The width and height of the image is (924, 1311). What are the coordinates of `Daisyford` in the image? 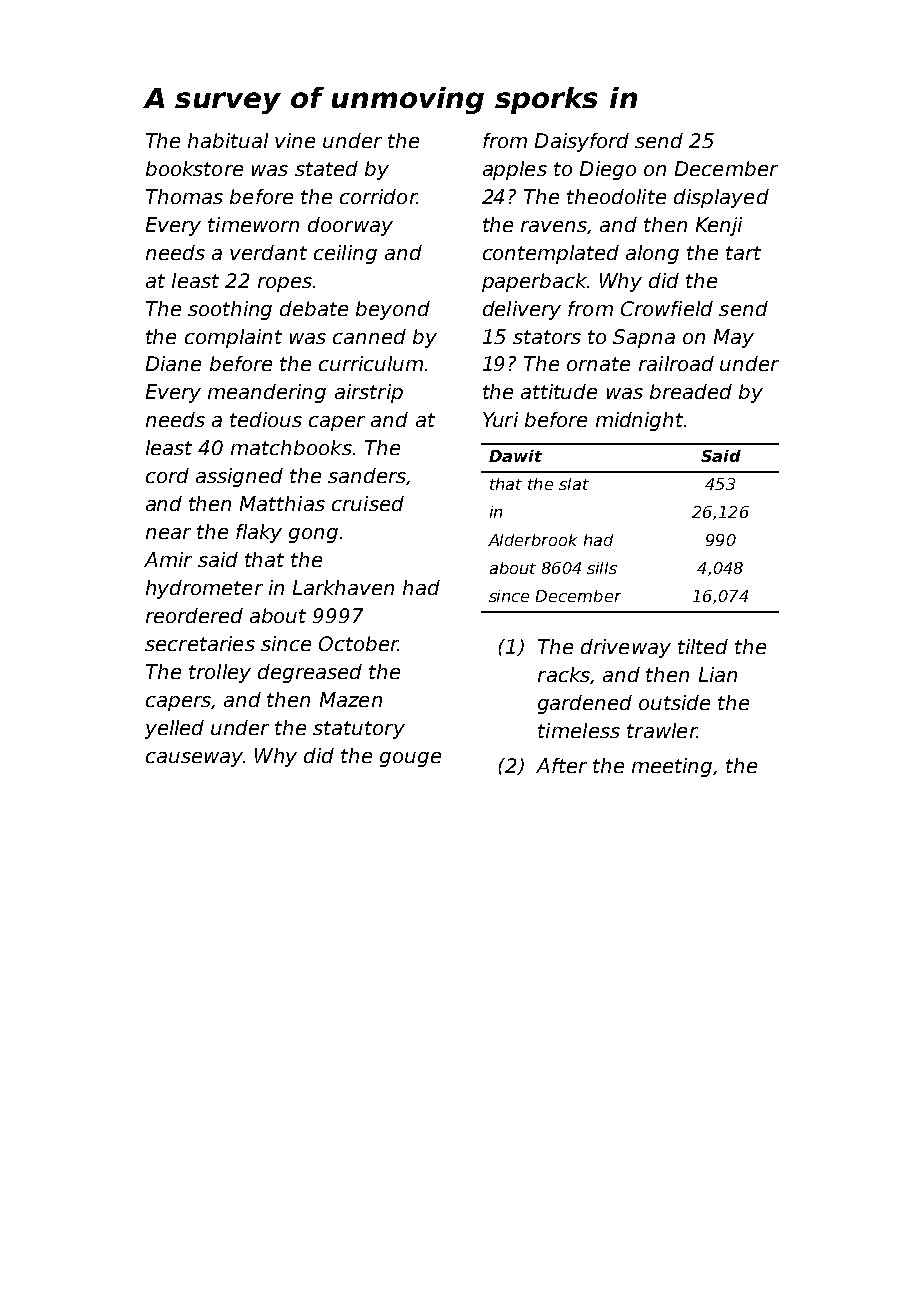 It's located at (582, 142).
